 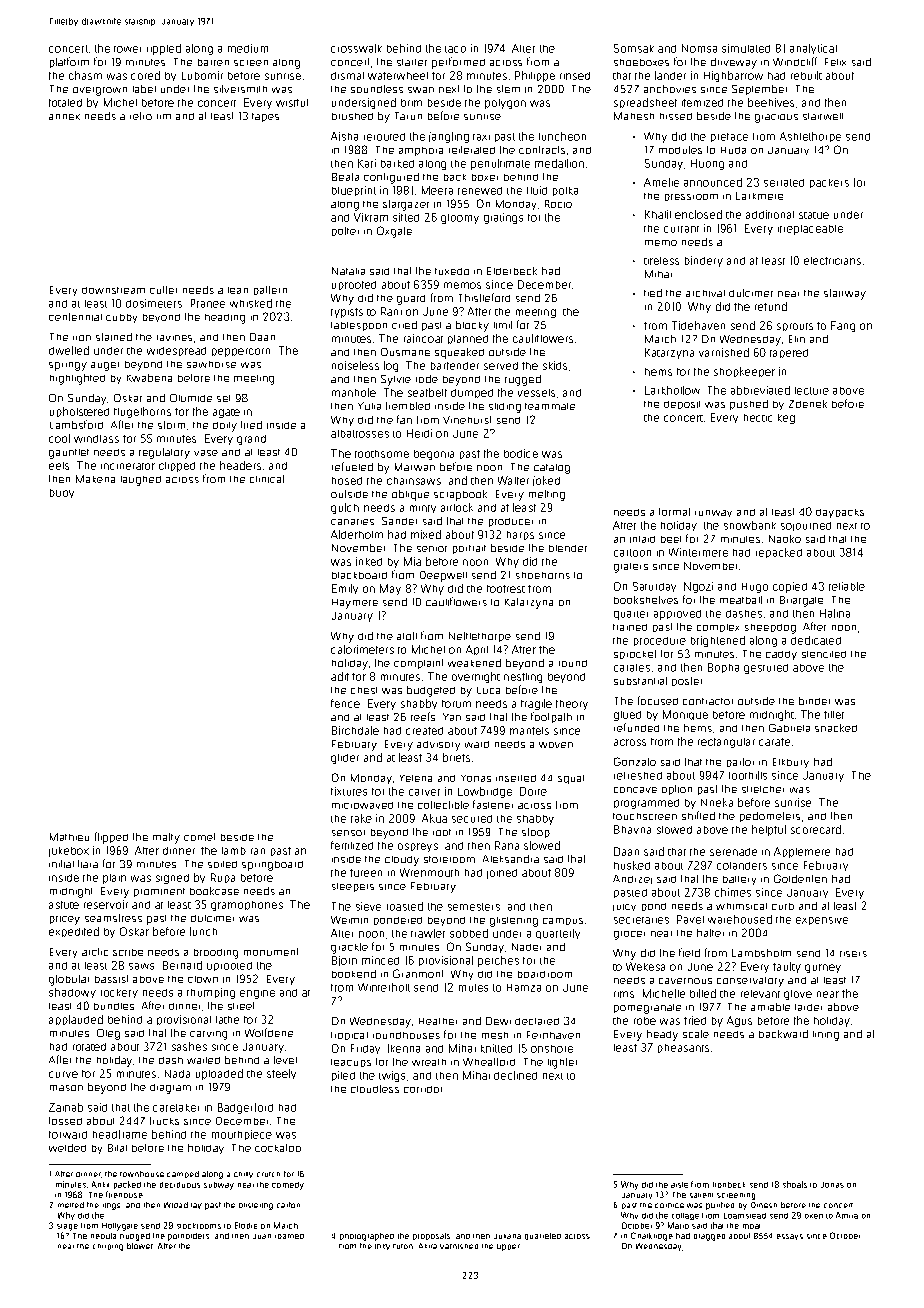 What do you see at coordinates (634, 116) in the page?
I see `Mahesh` at bounding box center [634, 116].
